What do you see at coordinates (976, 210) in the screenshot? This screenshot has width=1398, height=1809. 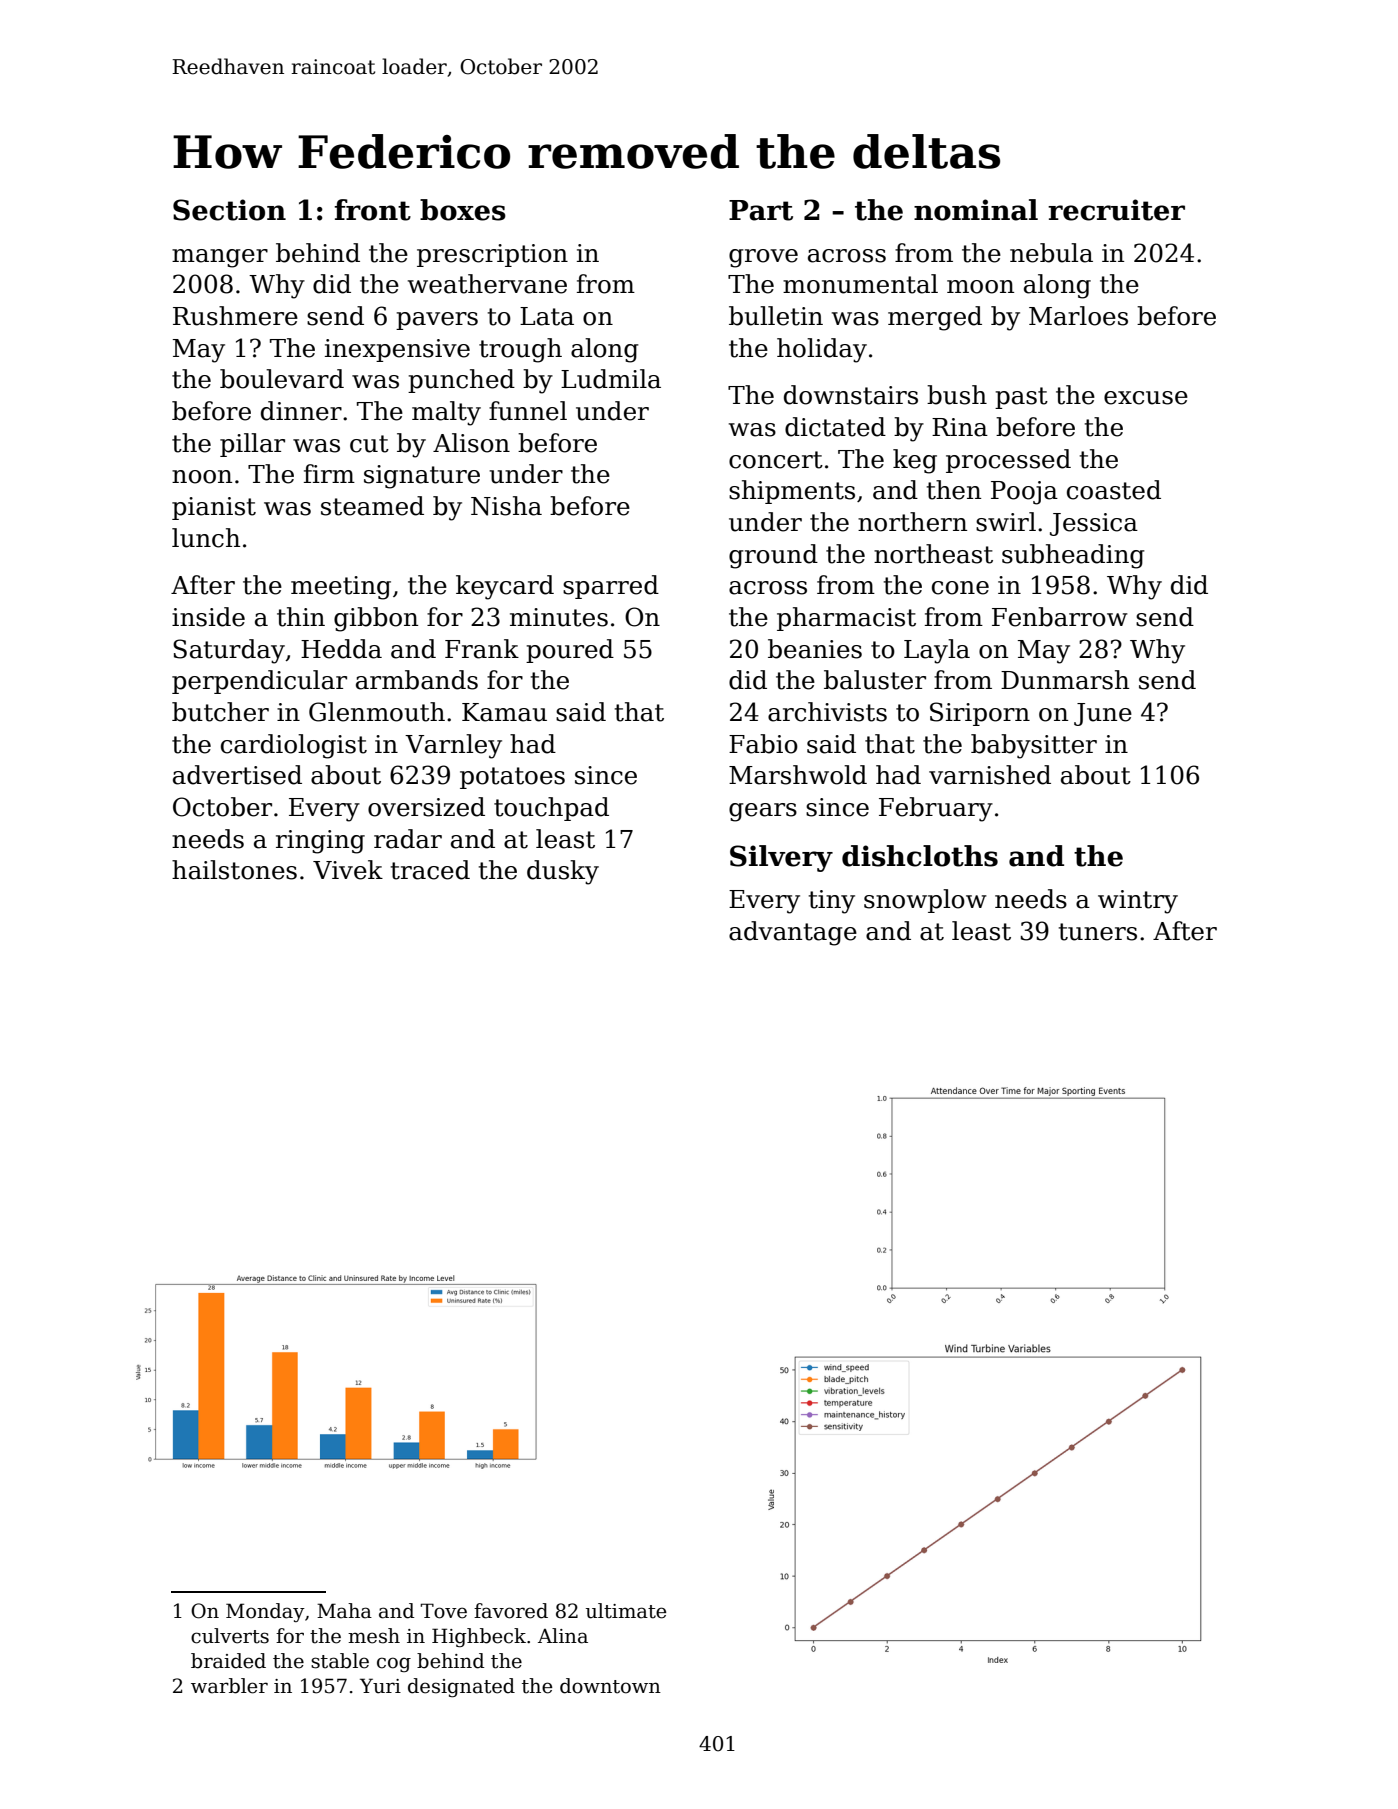 I see `nominal` at bounding box center [976, 210].
